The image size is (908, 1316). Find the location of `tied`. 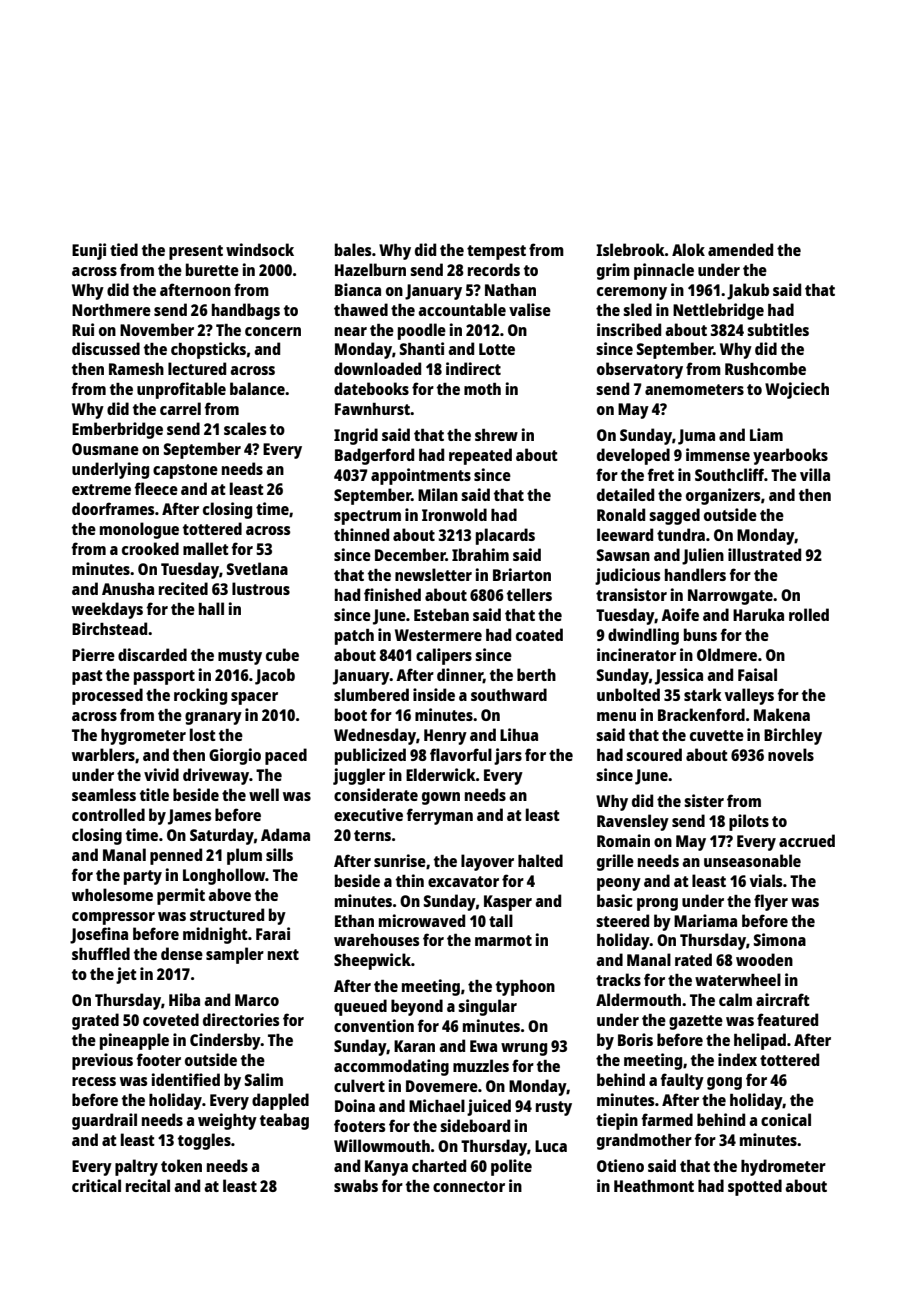

tied is located at coordinates (124, 249).
